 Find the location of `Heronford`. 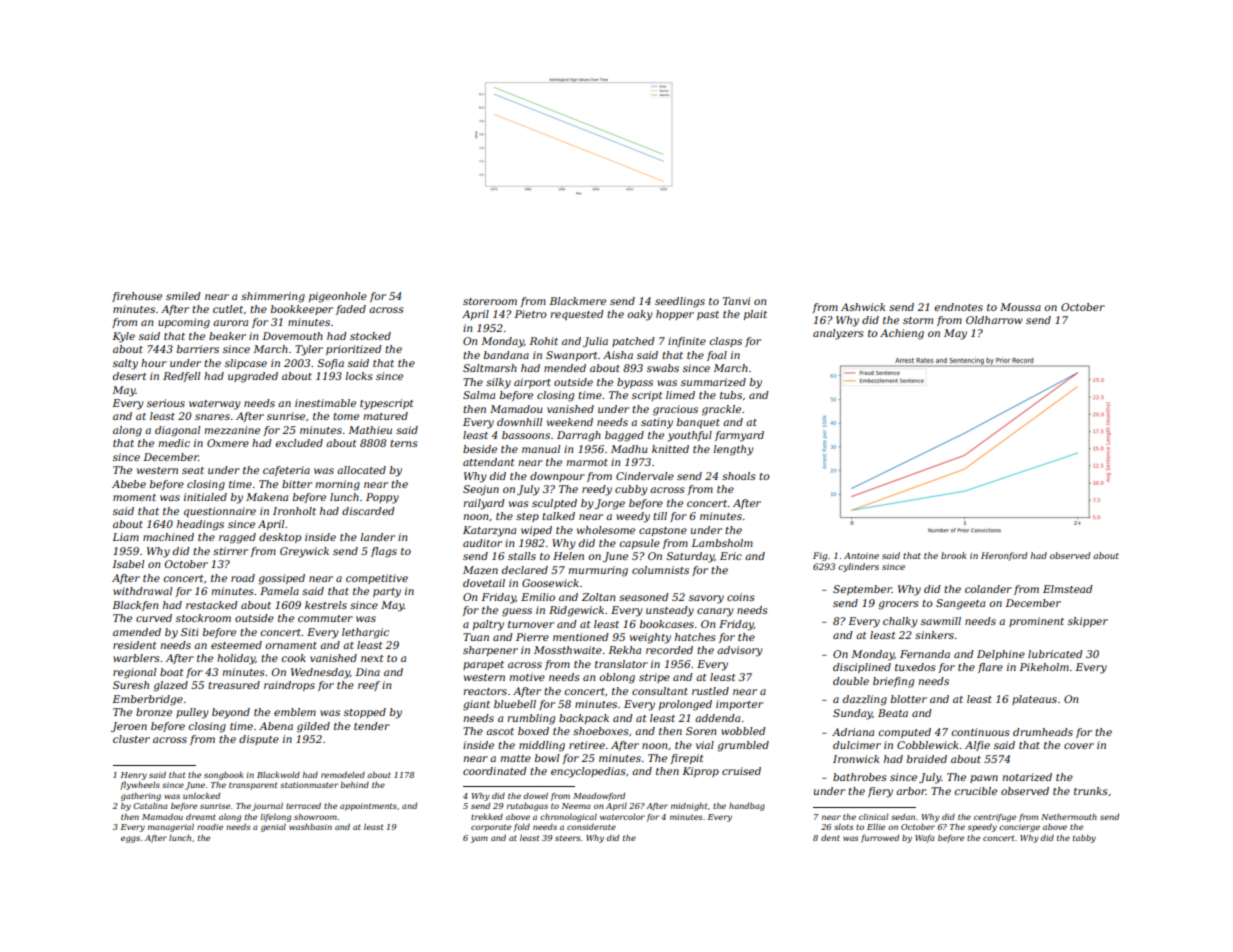

Heronford is located at coordinates (1004, 556).
